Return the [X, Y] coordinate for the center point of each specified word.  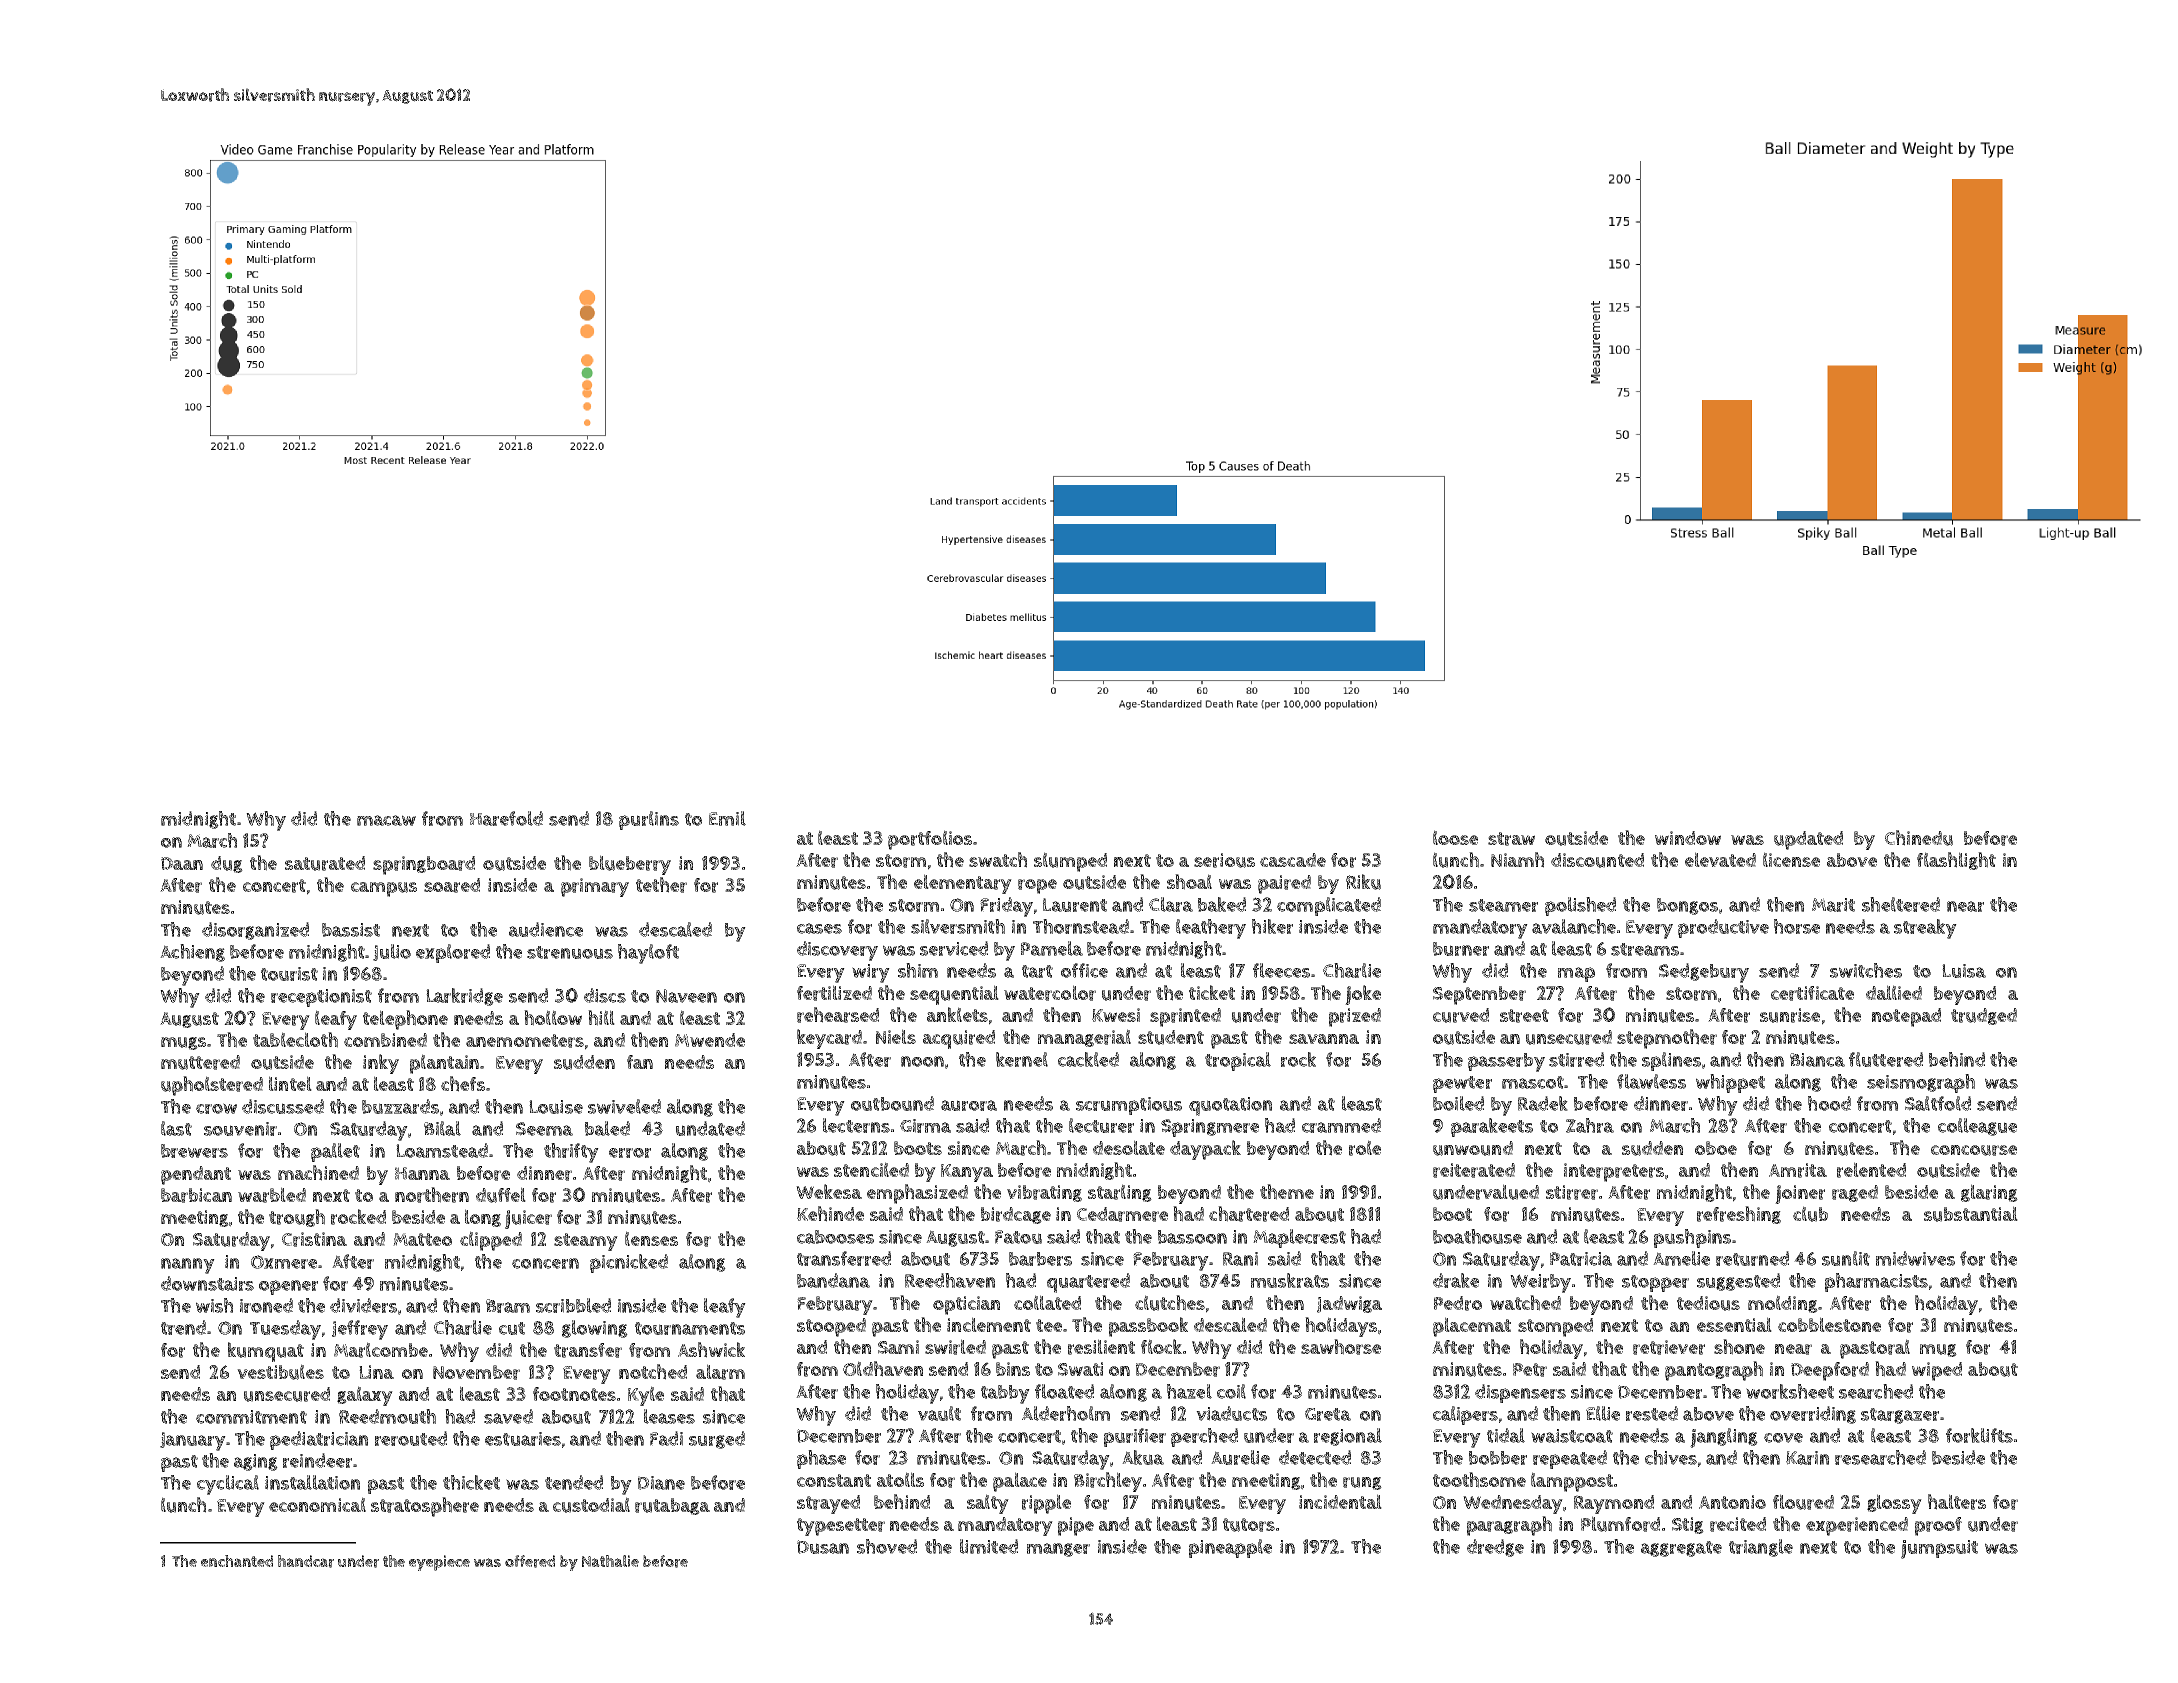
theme [1287, 1192]
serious [1224, 860]
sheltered [1901, 904]
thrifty [571, 1153]
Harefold [506, 818]
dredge [1495, 1548]
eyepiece [439, 1563]
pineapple [1230, 1548]
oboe [1716, 1148]
